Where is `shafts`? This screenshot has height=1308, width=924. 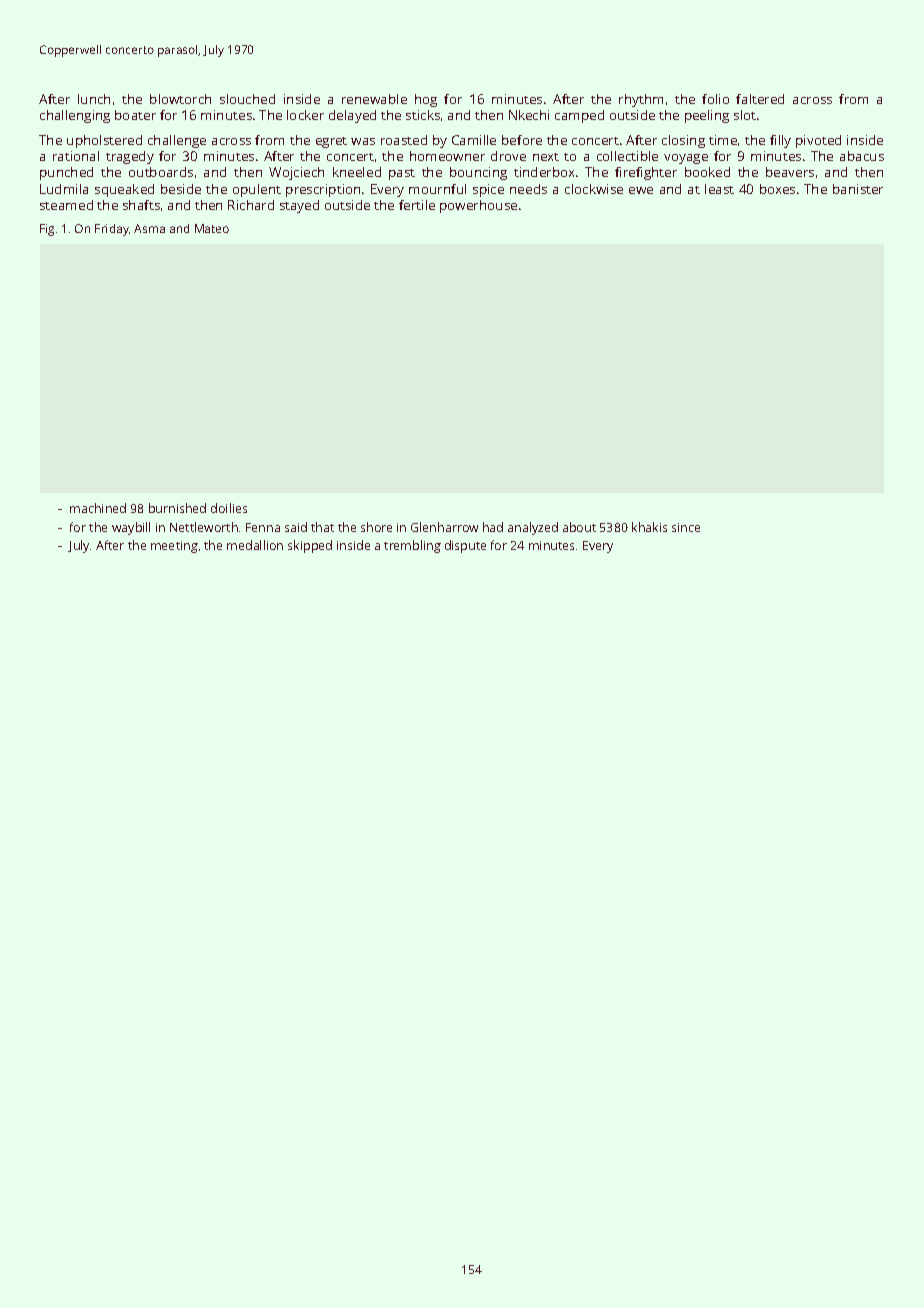
shafts is located at coordinates (141, 205).
